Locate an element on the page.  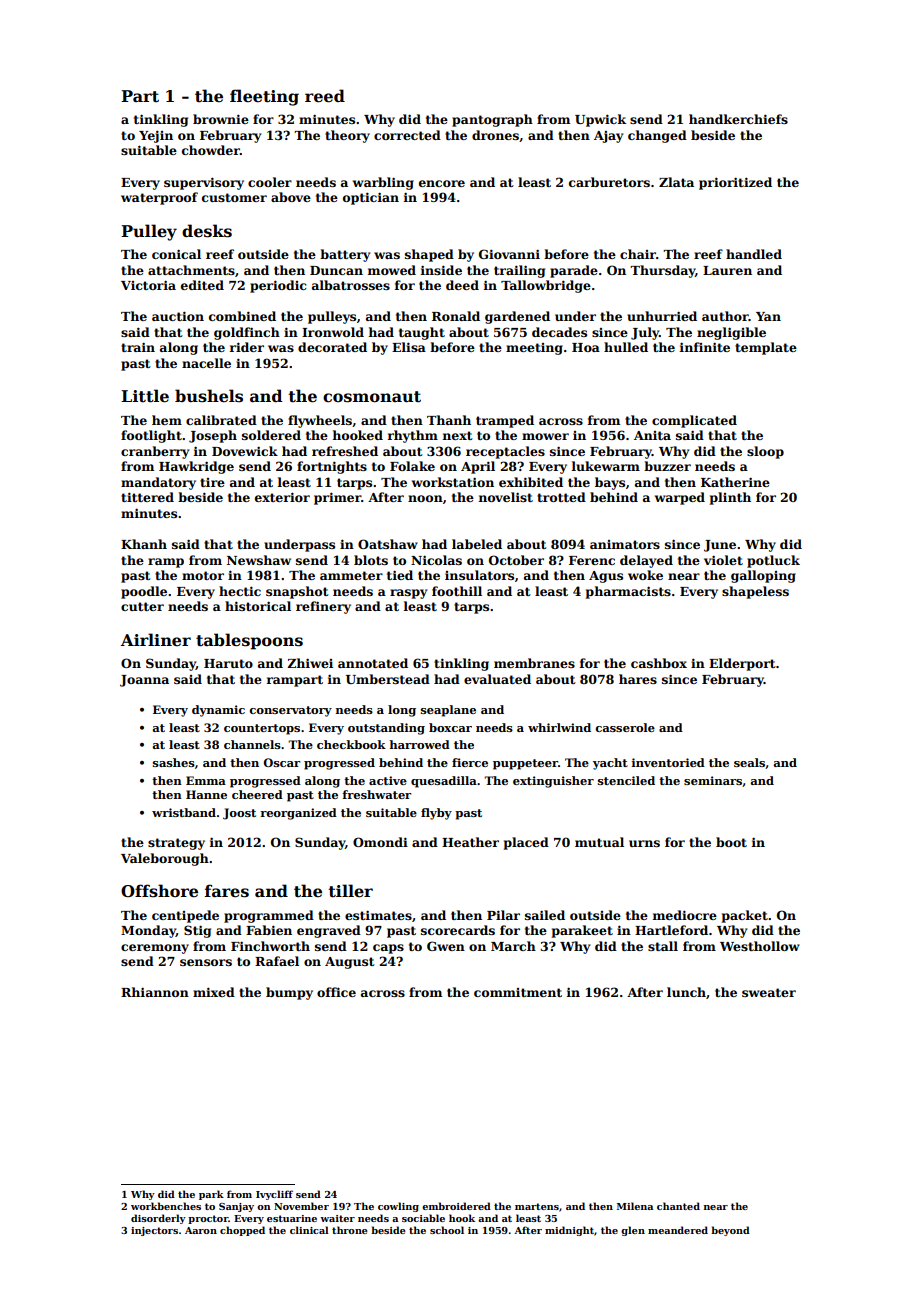
potluck is located at coordinates (773, 561).
